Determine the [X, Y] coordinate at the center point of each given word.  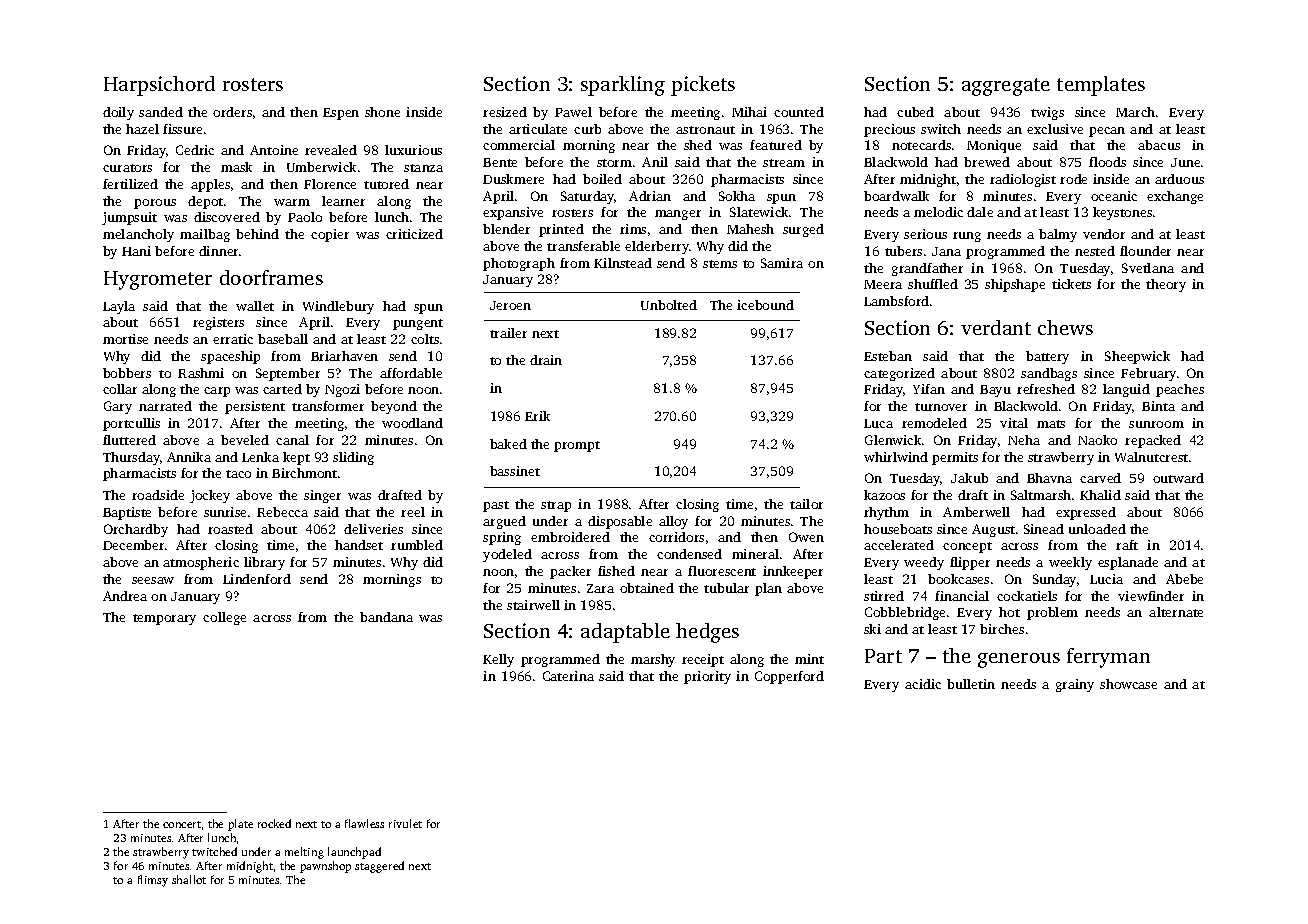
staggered [379, 867]
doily [118, 113]
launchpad [354, 853]
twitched [214, 851]
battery [1047, 357]
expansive [513, 213]
